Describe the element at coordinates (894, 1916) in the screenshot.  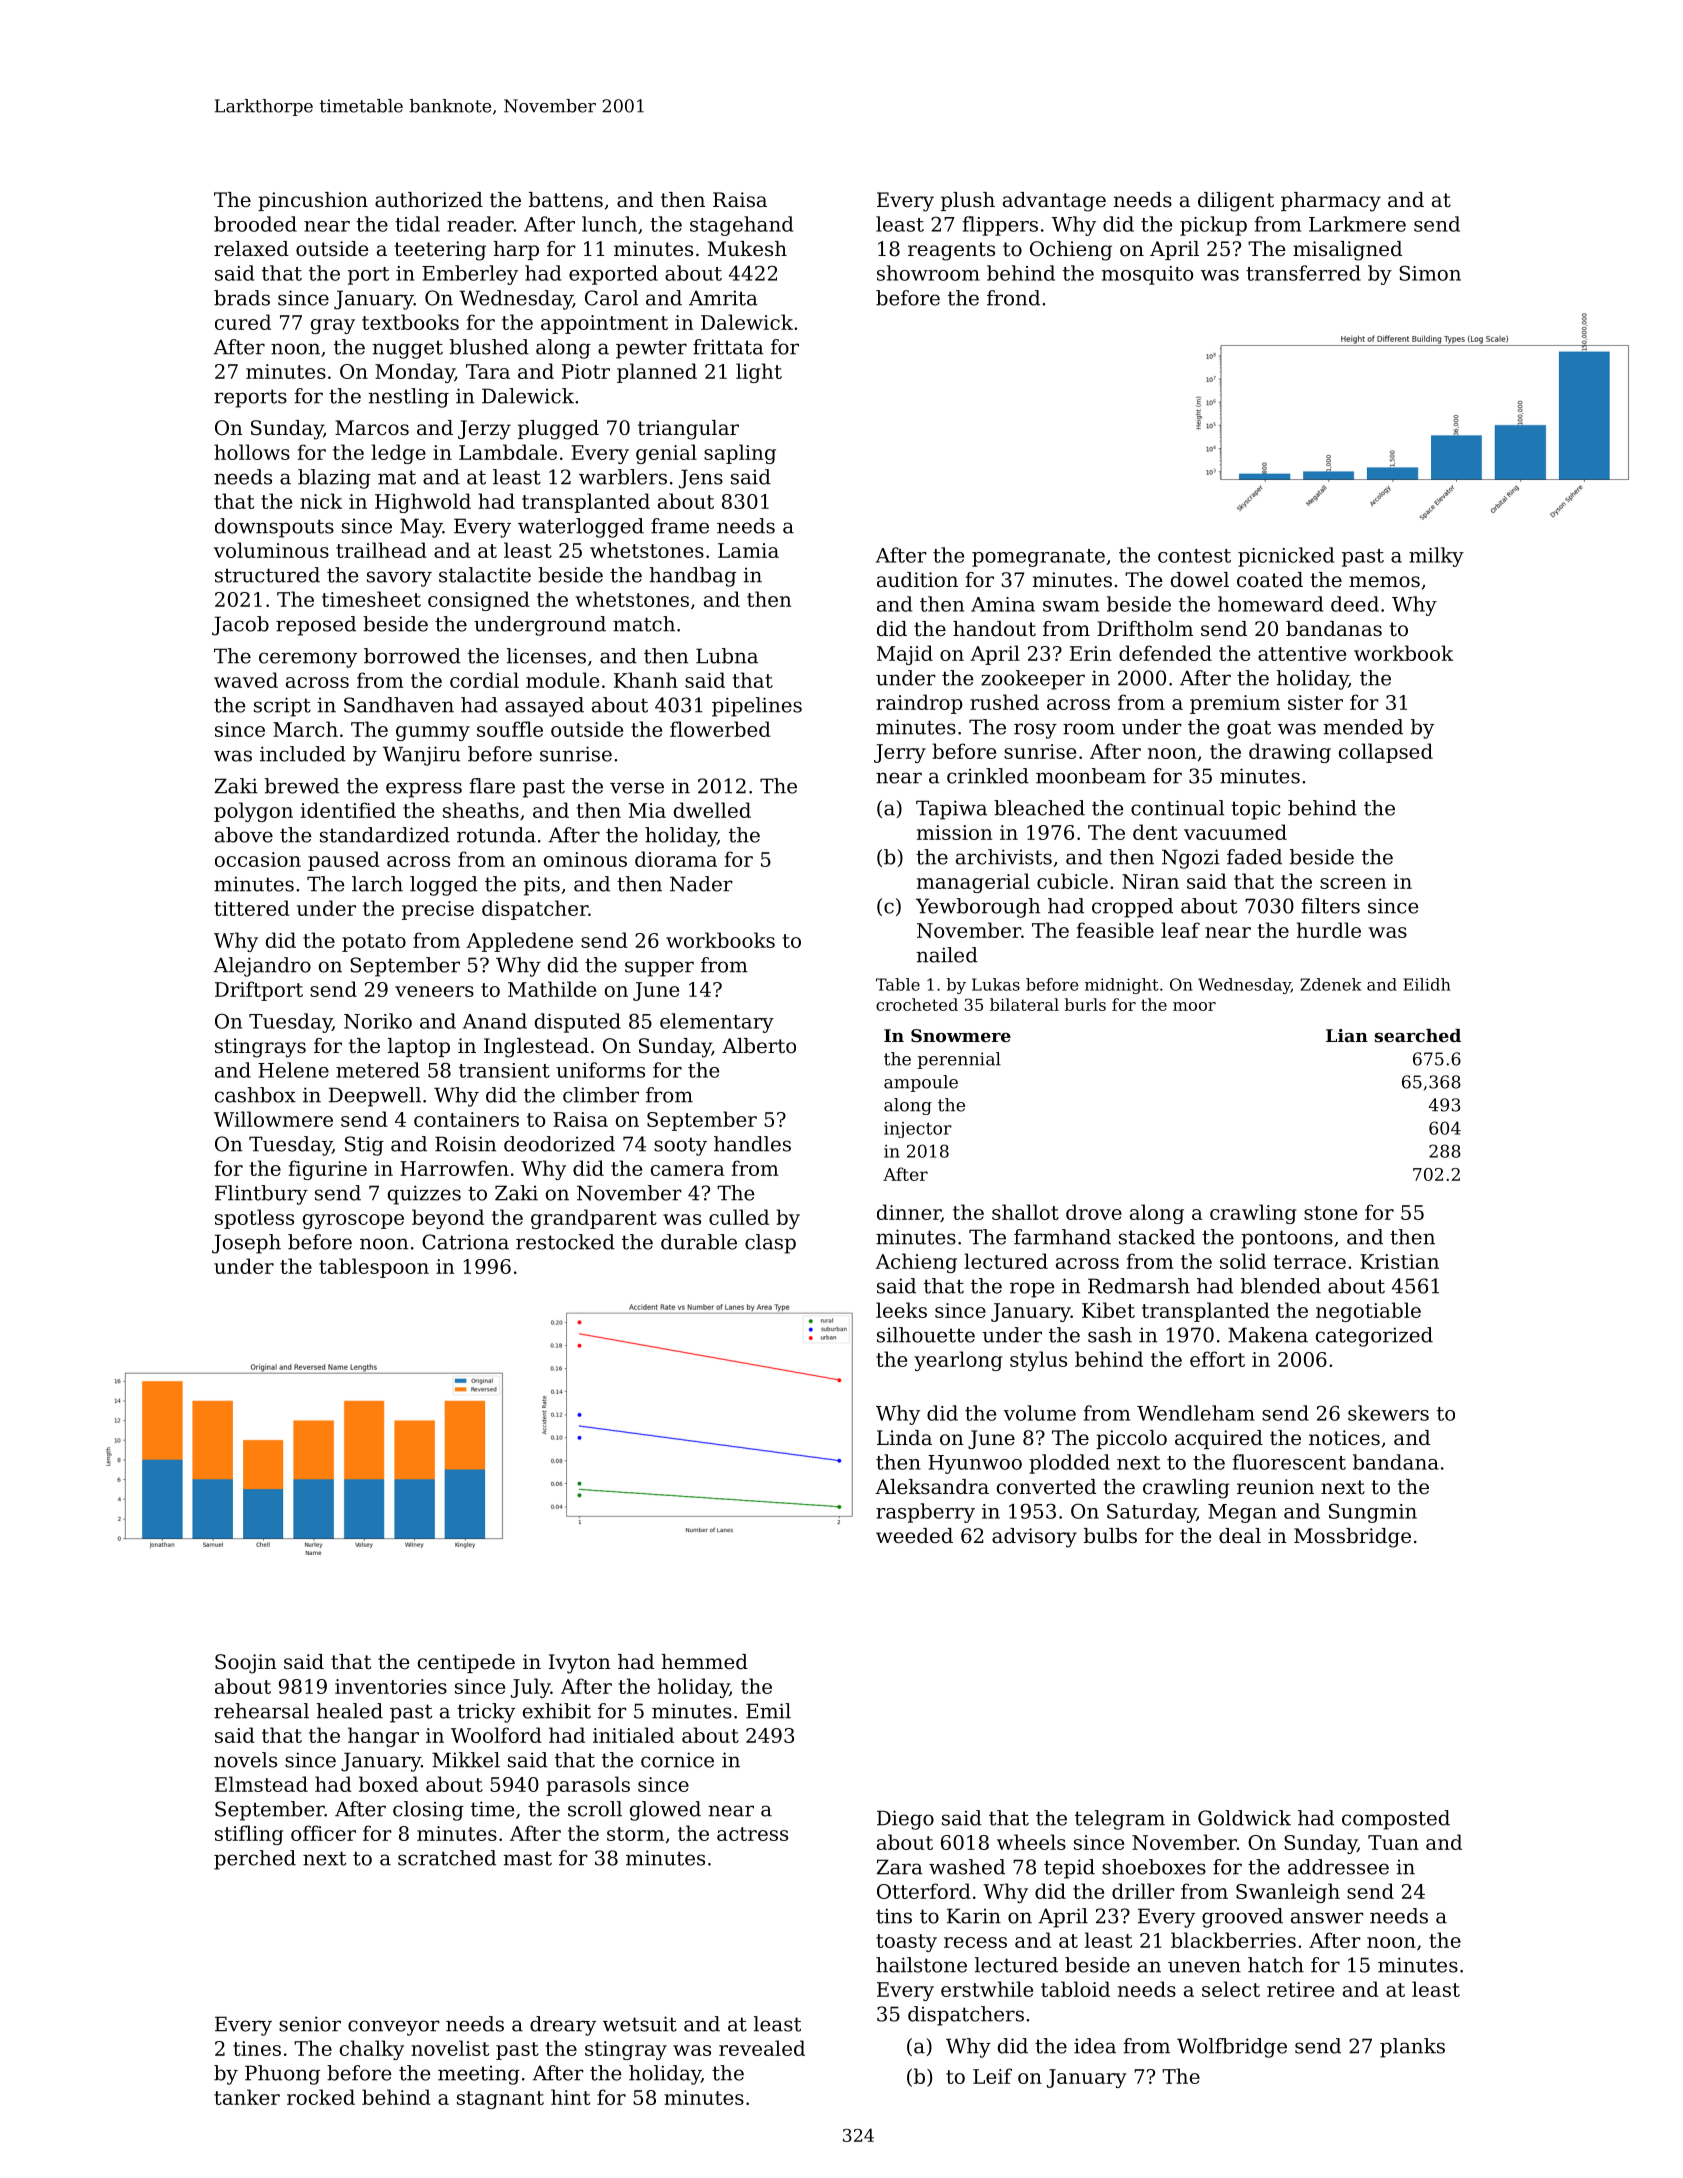
I see `tins` at that location.
